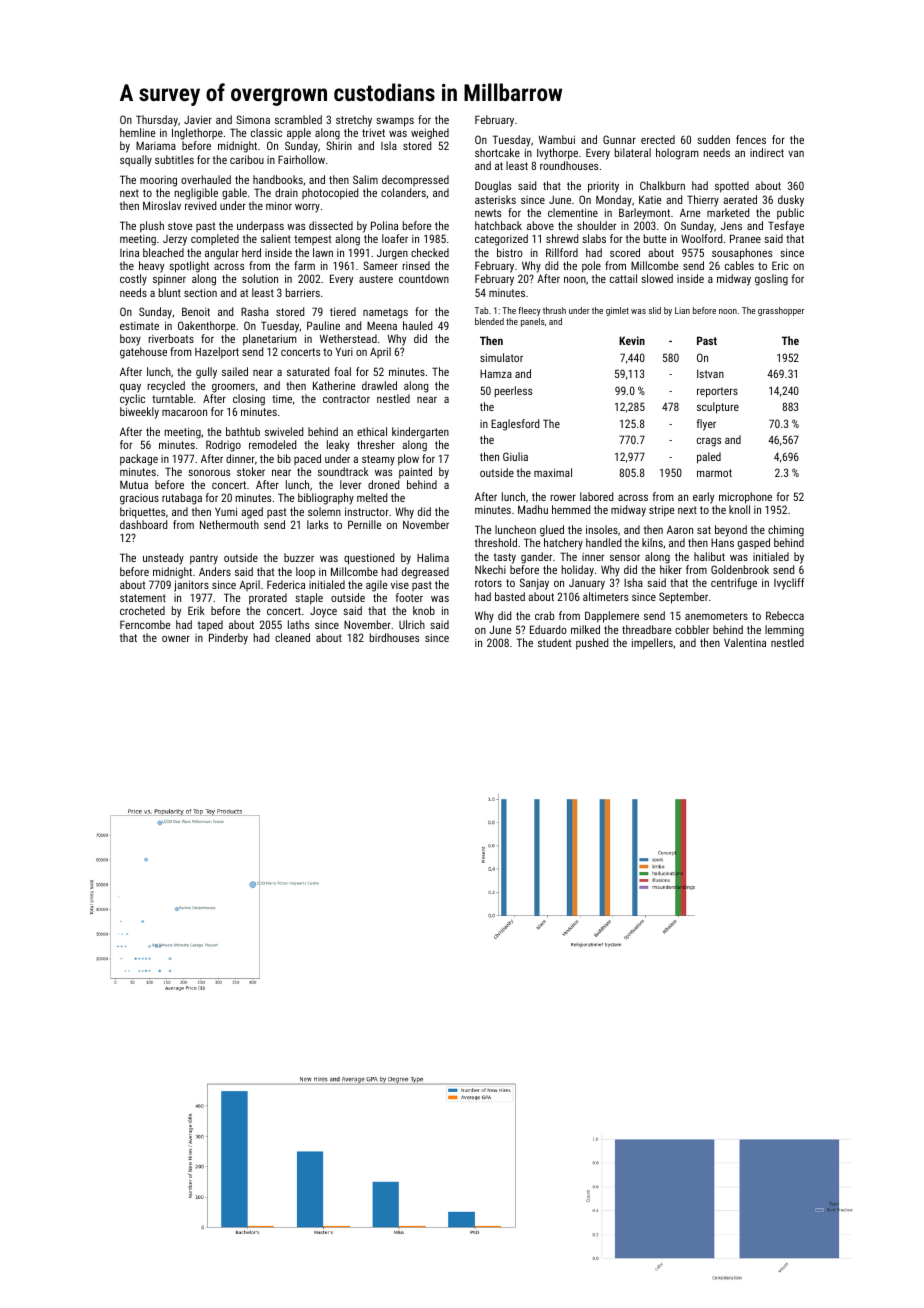 The image size is (924, 1308). Describe the element at coordinates (603, 187) in the screenshot. I see `priority` at that location.
